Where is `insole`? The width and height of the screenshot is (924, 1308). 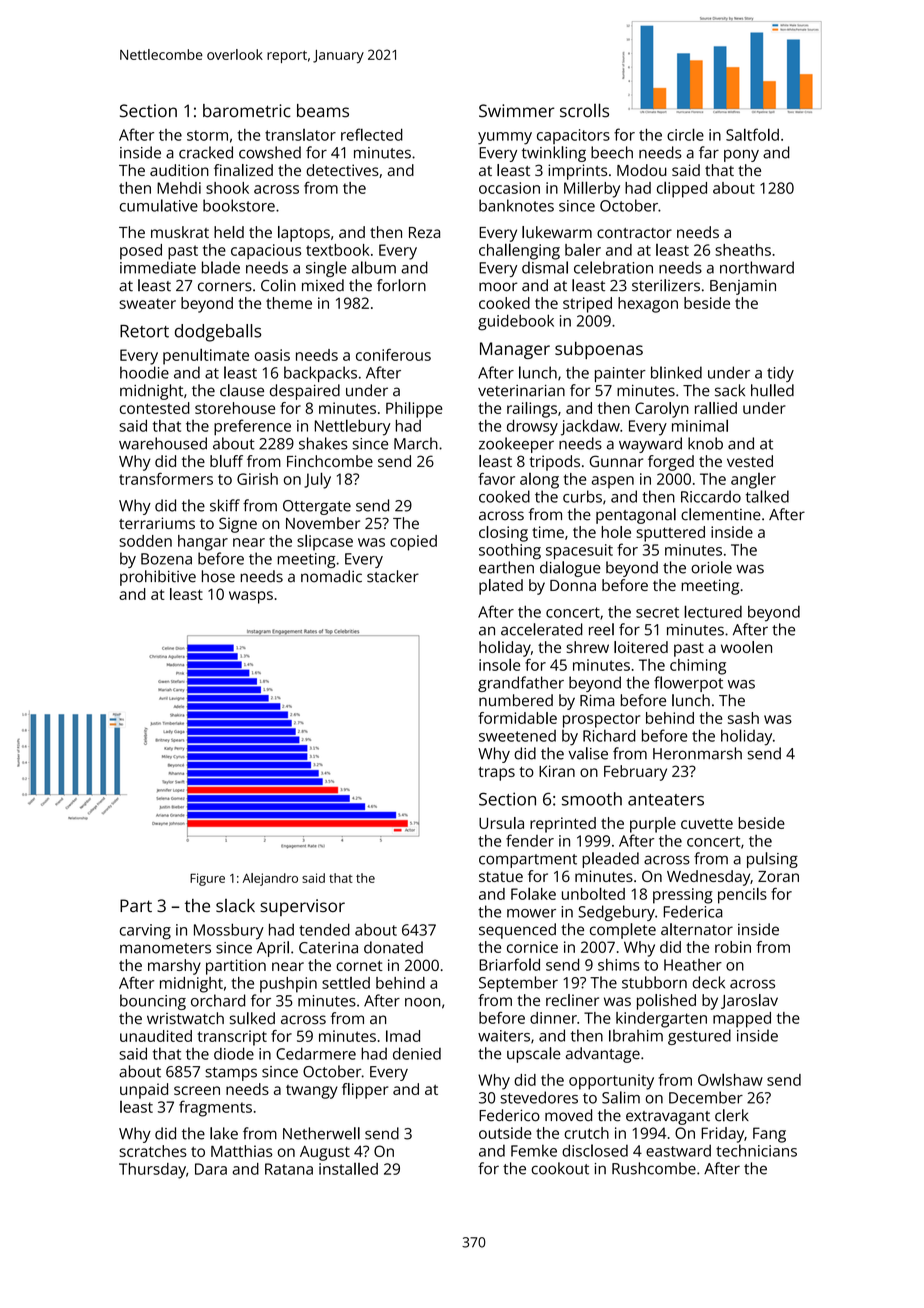
insole is located at coordinates (499, 664).
